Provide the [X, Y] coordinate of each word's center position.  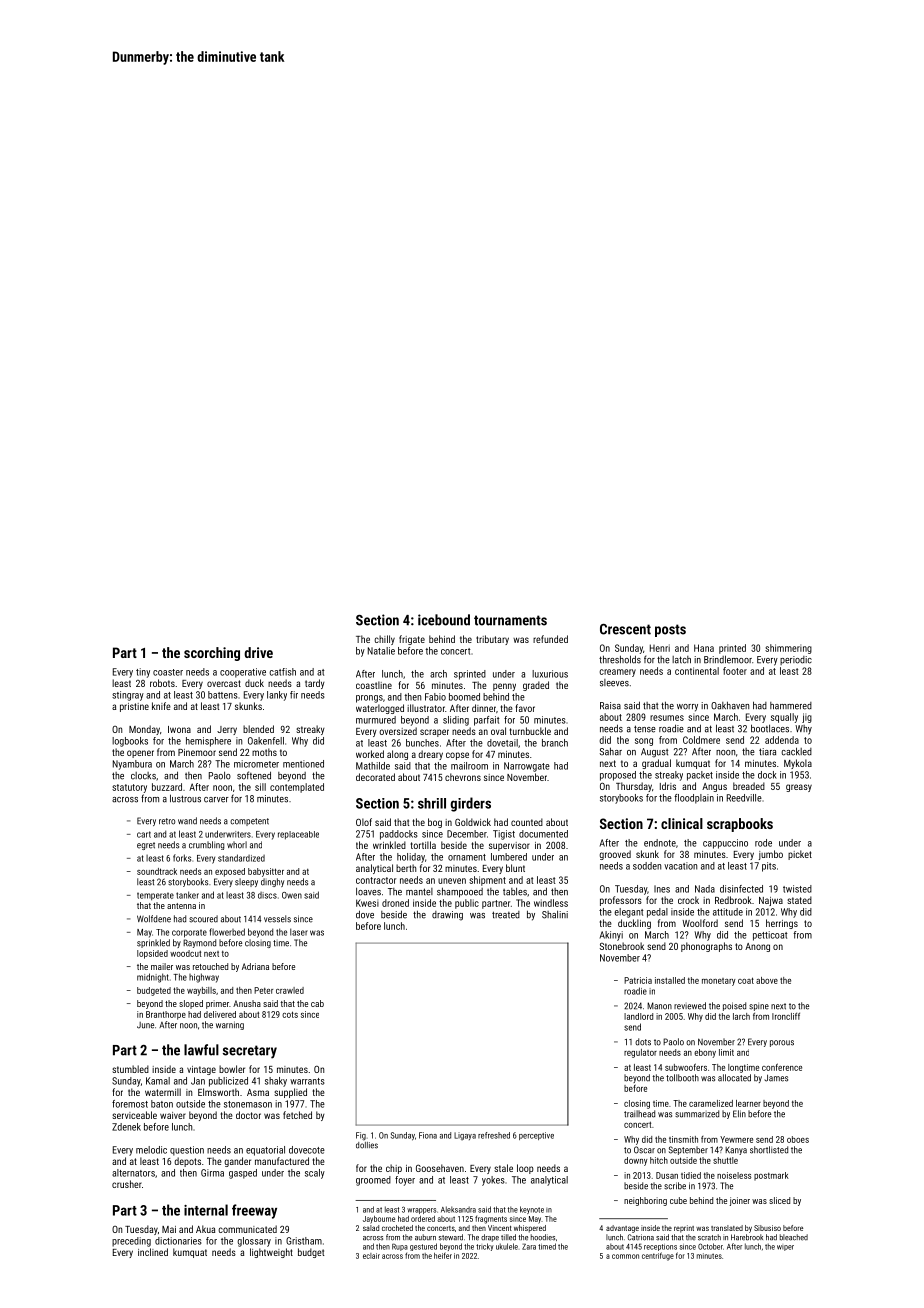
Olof [364, 822]
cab [317, 1003]
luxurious [550, 674]
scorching [212, 654]
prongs [369, 699]
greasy [799, 788]
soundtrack [157, 871]
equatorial [265, 1151]
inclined [153, 1252]
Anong [757, 947]
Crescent [625, 629]
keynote [532, 1210]
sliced [779, 1200]
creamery [617, 673]
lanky [277, 696]
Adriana [255, 966]
